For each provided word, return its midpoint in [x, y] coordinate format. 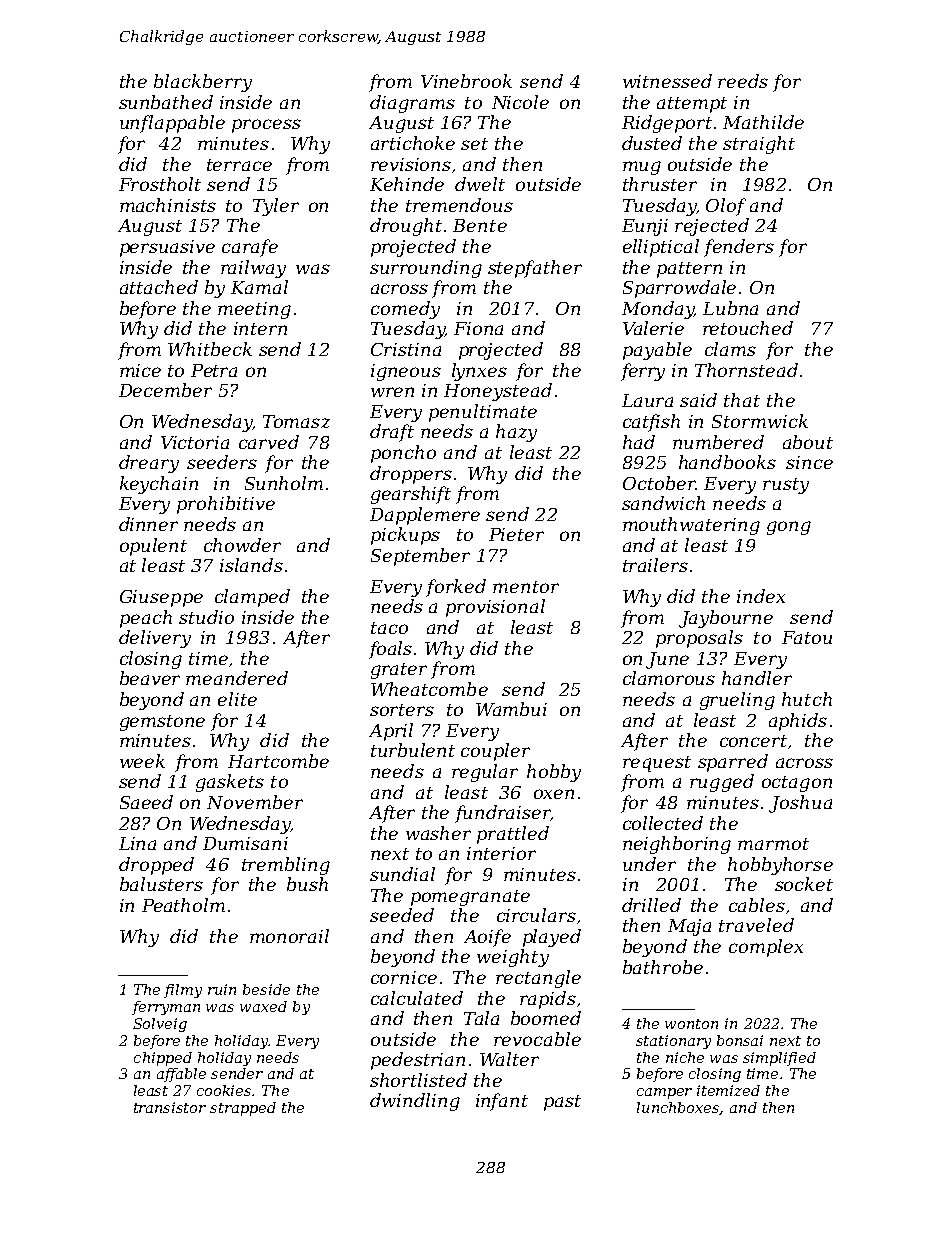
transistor [170, 1107]
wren [392, 392]
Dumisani [245, 843]
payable [657, 351]
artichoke [413, 143]
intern [260, 328]
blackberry [203, 83]
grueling [737, 701]
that [742, 400]
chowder [242, 545]
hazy [516, 433]
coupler [495, 752]
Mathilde [763, 122]
